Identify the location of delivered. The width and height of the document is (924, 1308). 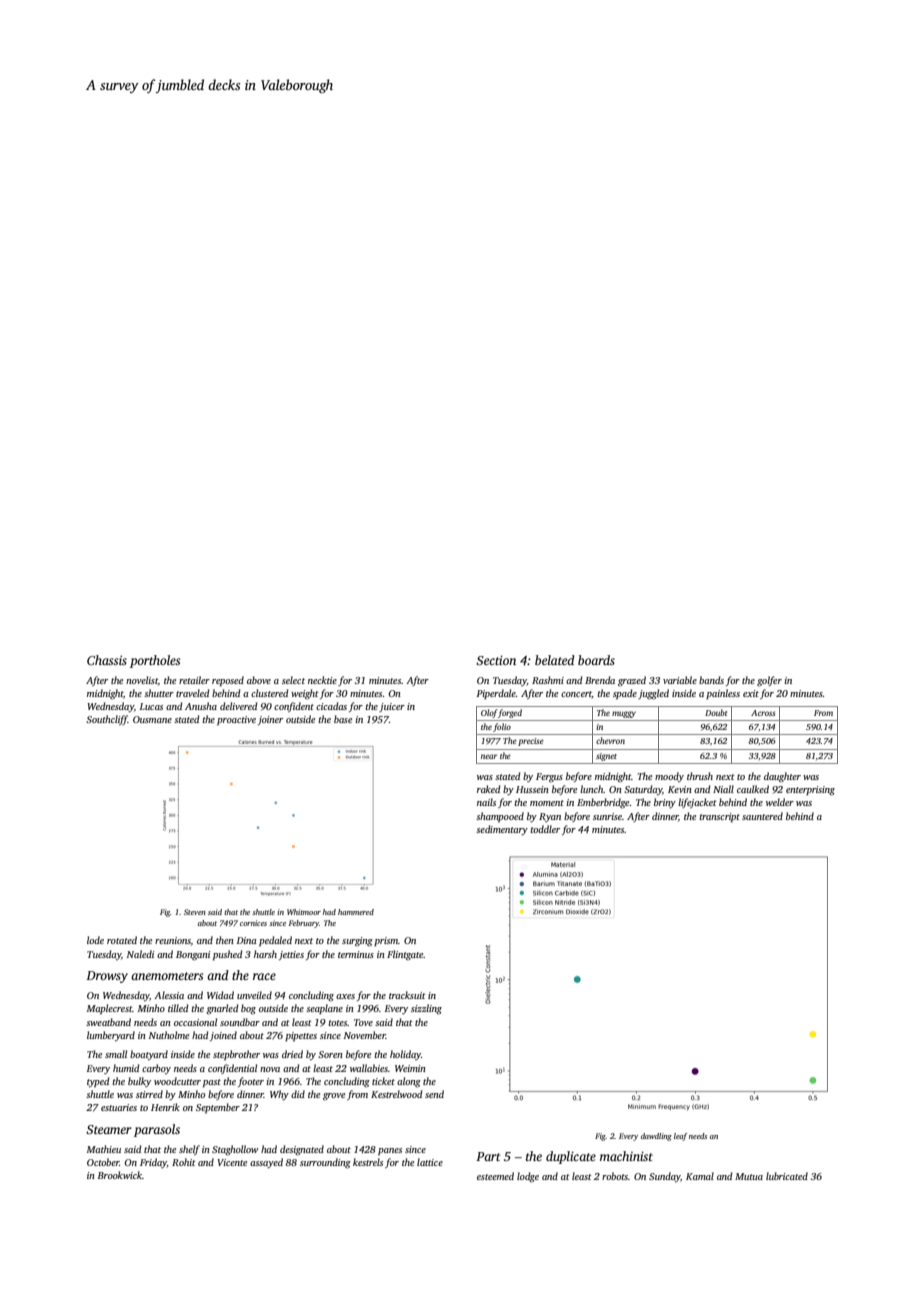
(239, 706).
